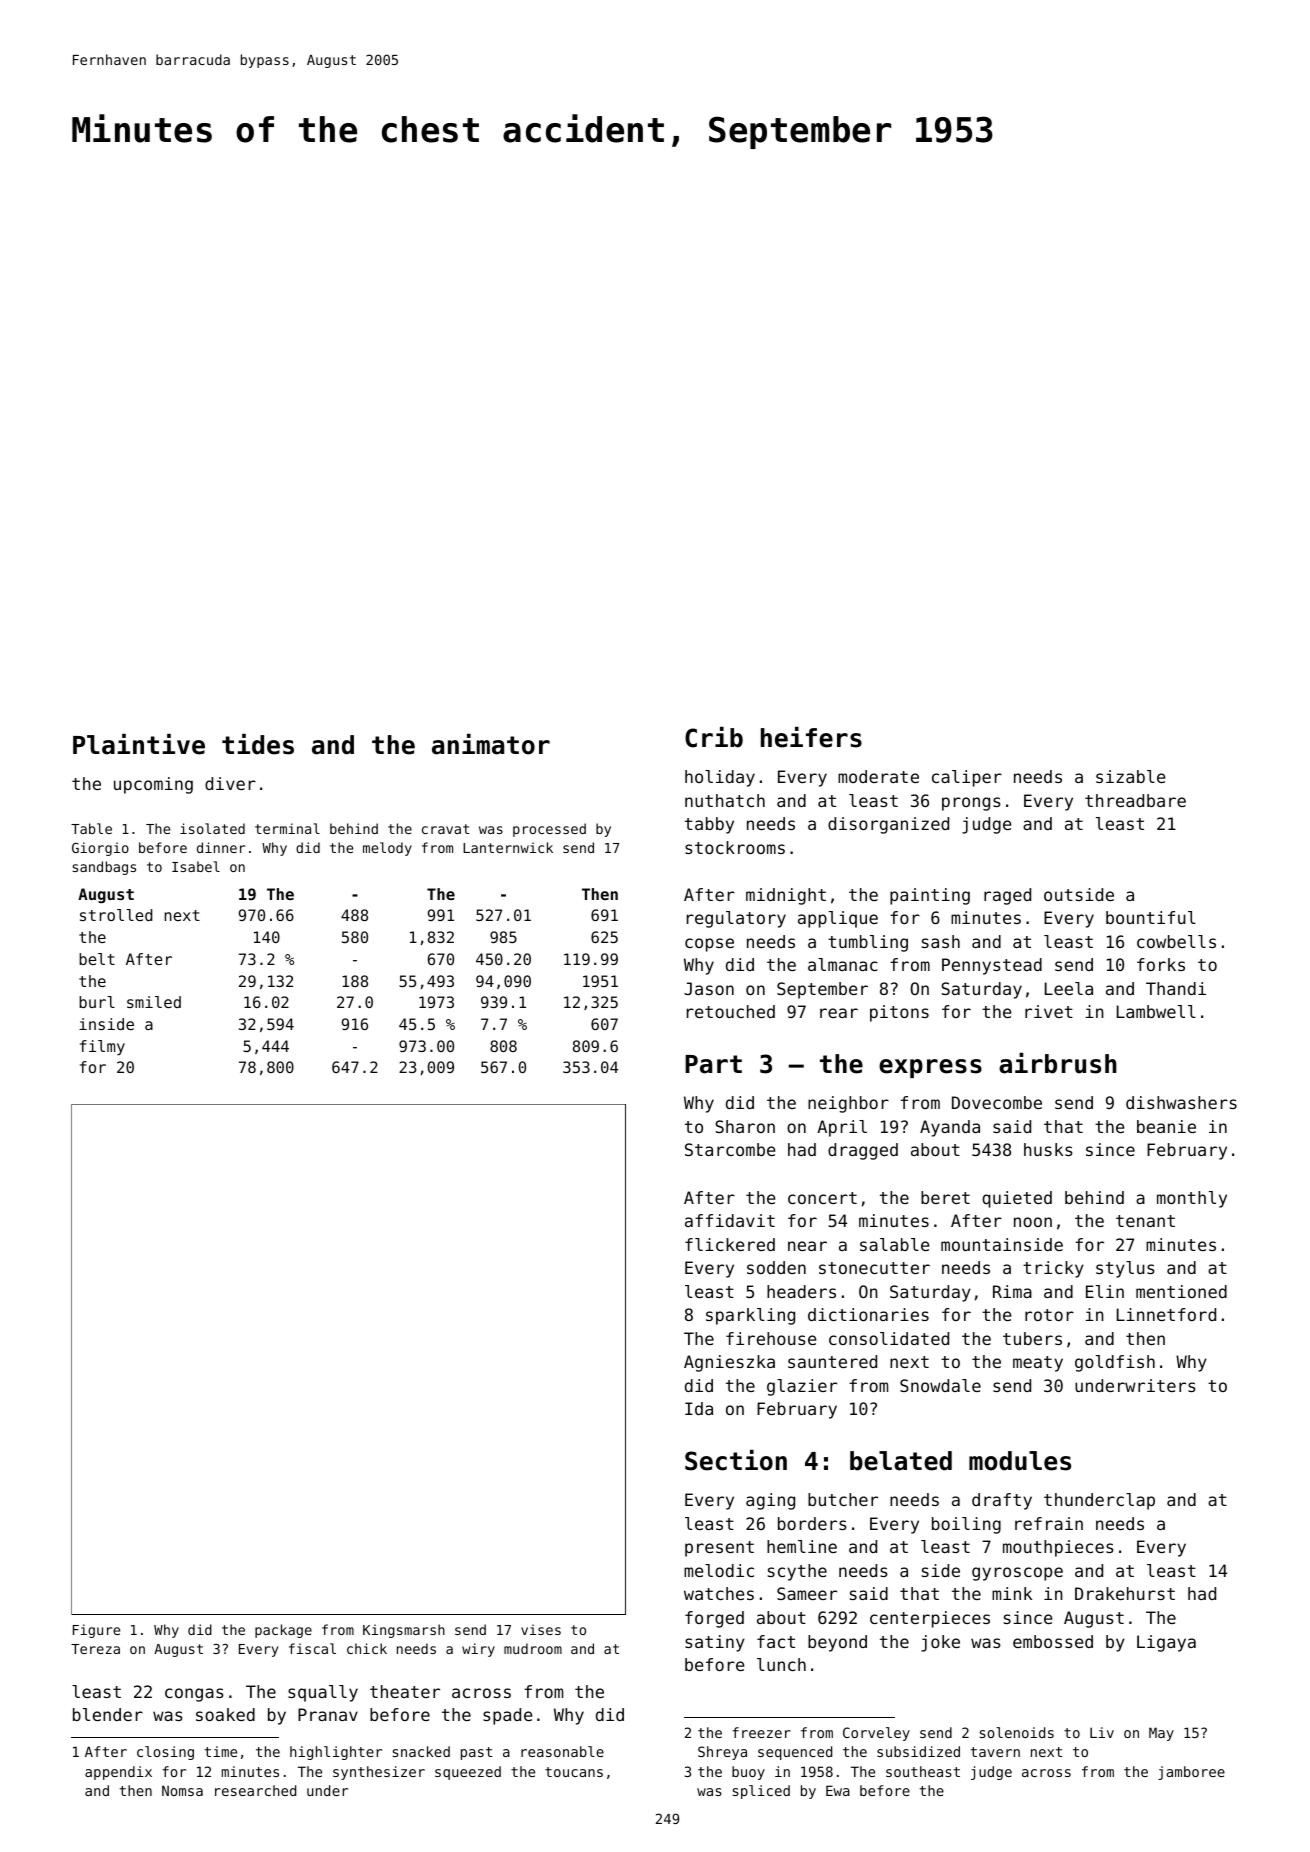 Image resolution: width=1310 pixels, height=1852 pixels. What do you see at coordinates (1130, 776) in the document?
I see `sizable` at bounding box center [1130, 776].
